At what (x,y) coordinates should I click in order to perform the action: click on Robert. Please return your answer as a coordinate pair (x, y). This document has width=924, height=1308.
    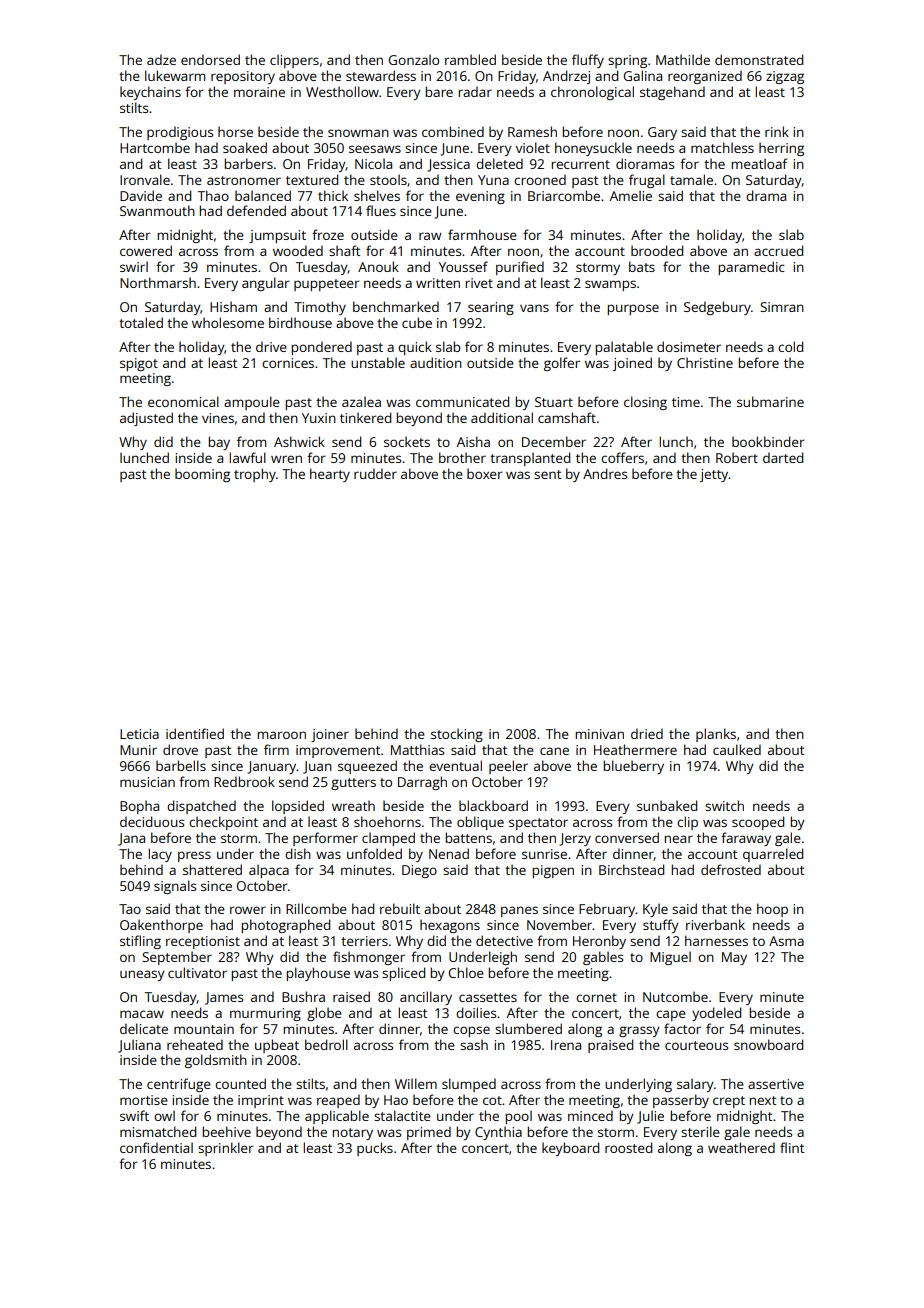
    Looking at the image, I should click on (737, 457).
